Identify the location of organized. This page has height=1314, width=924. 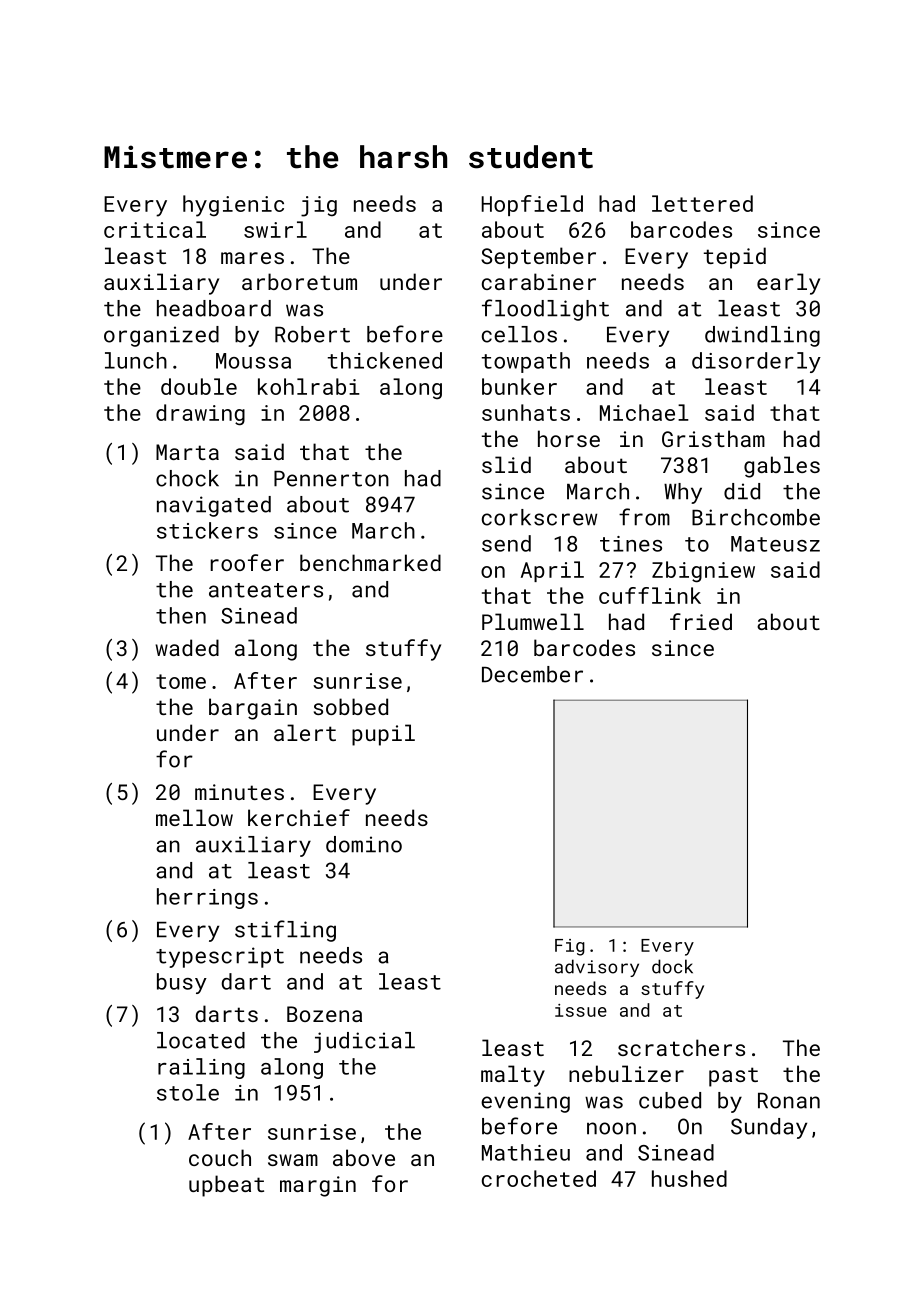
(161, 336).
